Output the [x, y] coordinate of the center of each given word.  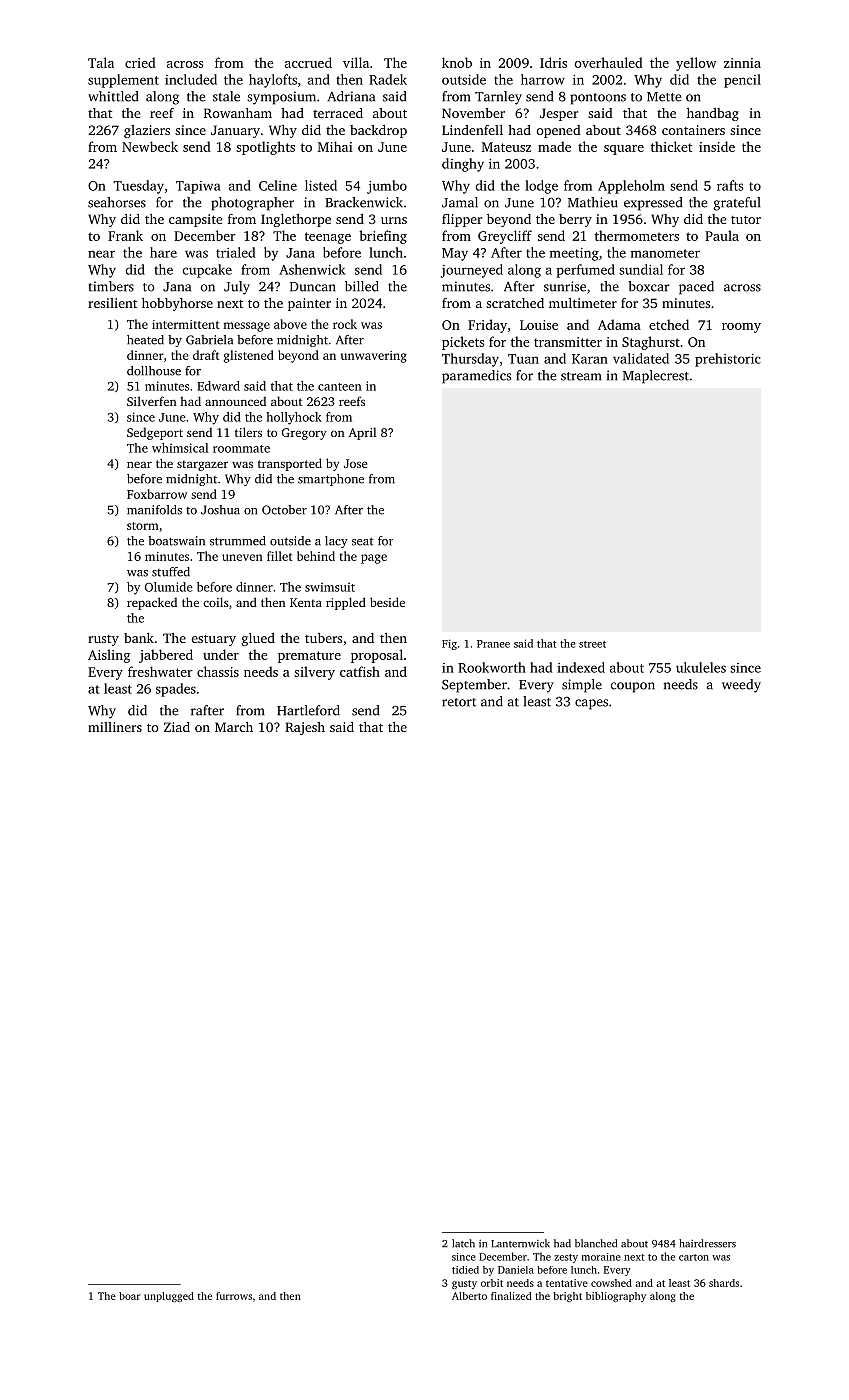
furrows [234, 1296]
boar [129, 1296]
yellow [696, 64]
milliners [115, 727]
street [592, 644]
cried [140, 62]
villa [356, 62]
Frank [125, 235]
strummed [238, 541]
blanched [596, 1243]
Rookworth [492, 667]
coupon [633, 687]
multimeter [583, 303]
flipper [462, 220]
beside [387, 602]
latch [463, 1243]
